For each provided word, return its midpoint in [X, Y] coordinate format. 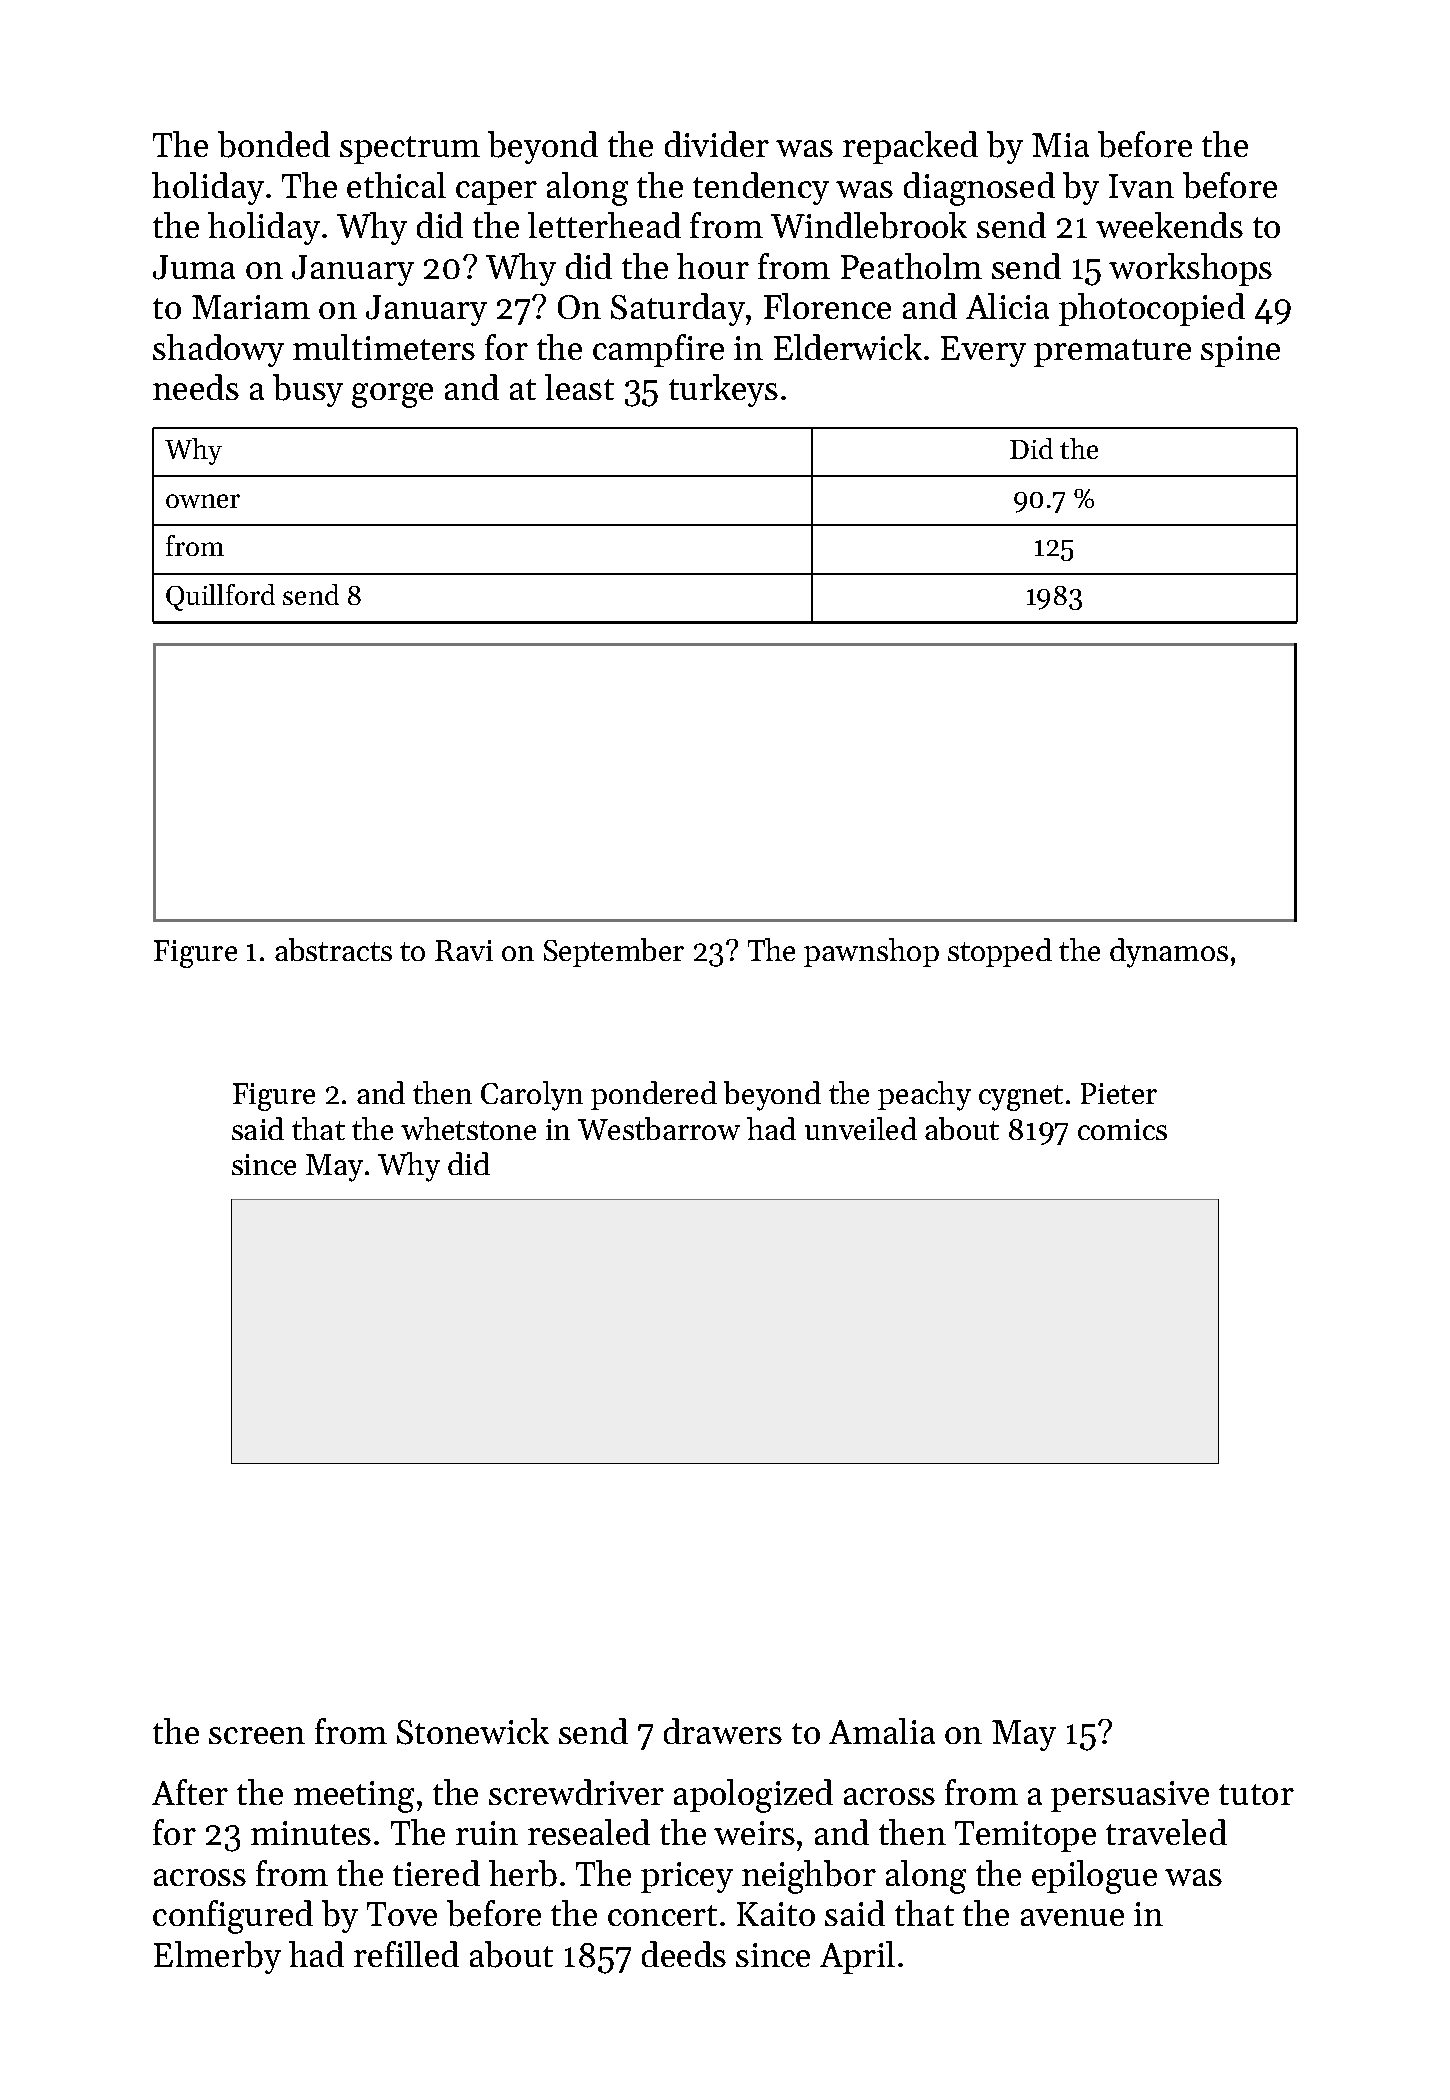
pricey [687, 1877]
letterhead [604, 225]
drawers [723, 1731]
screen [257, 1735]
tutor [1256, 1794]
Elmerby [217, 1957]
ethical [396, 185]
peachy [924, 1096]
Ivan [1141, 186]
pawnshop [871, 952]
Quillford [220, 597]
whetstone [468, 1128]
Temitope [1025, 1836]
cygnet [1021, 1098]
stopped [1000, 952]
